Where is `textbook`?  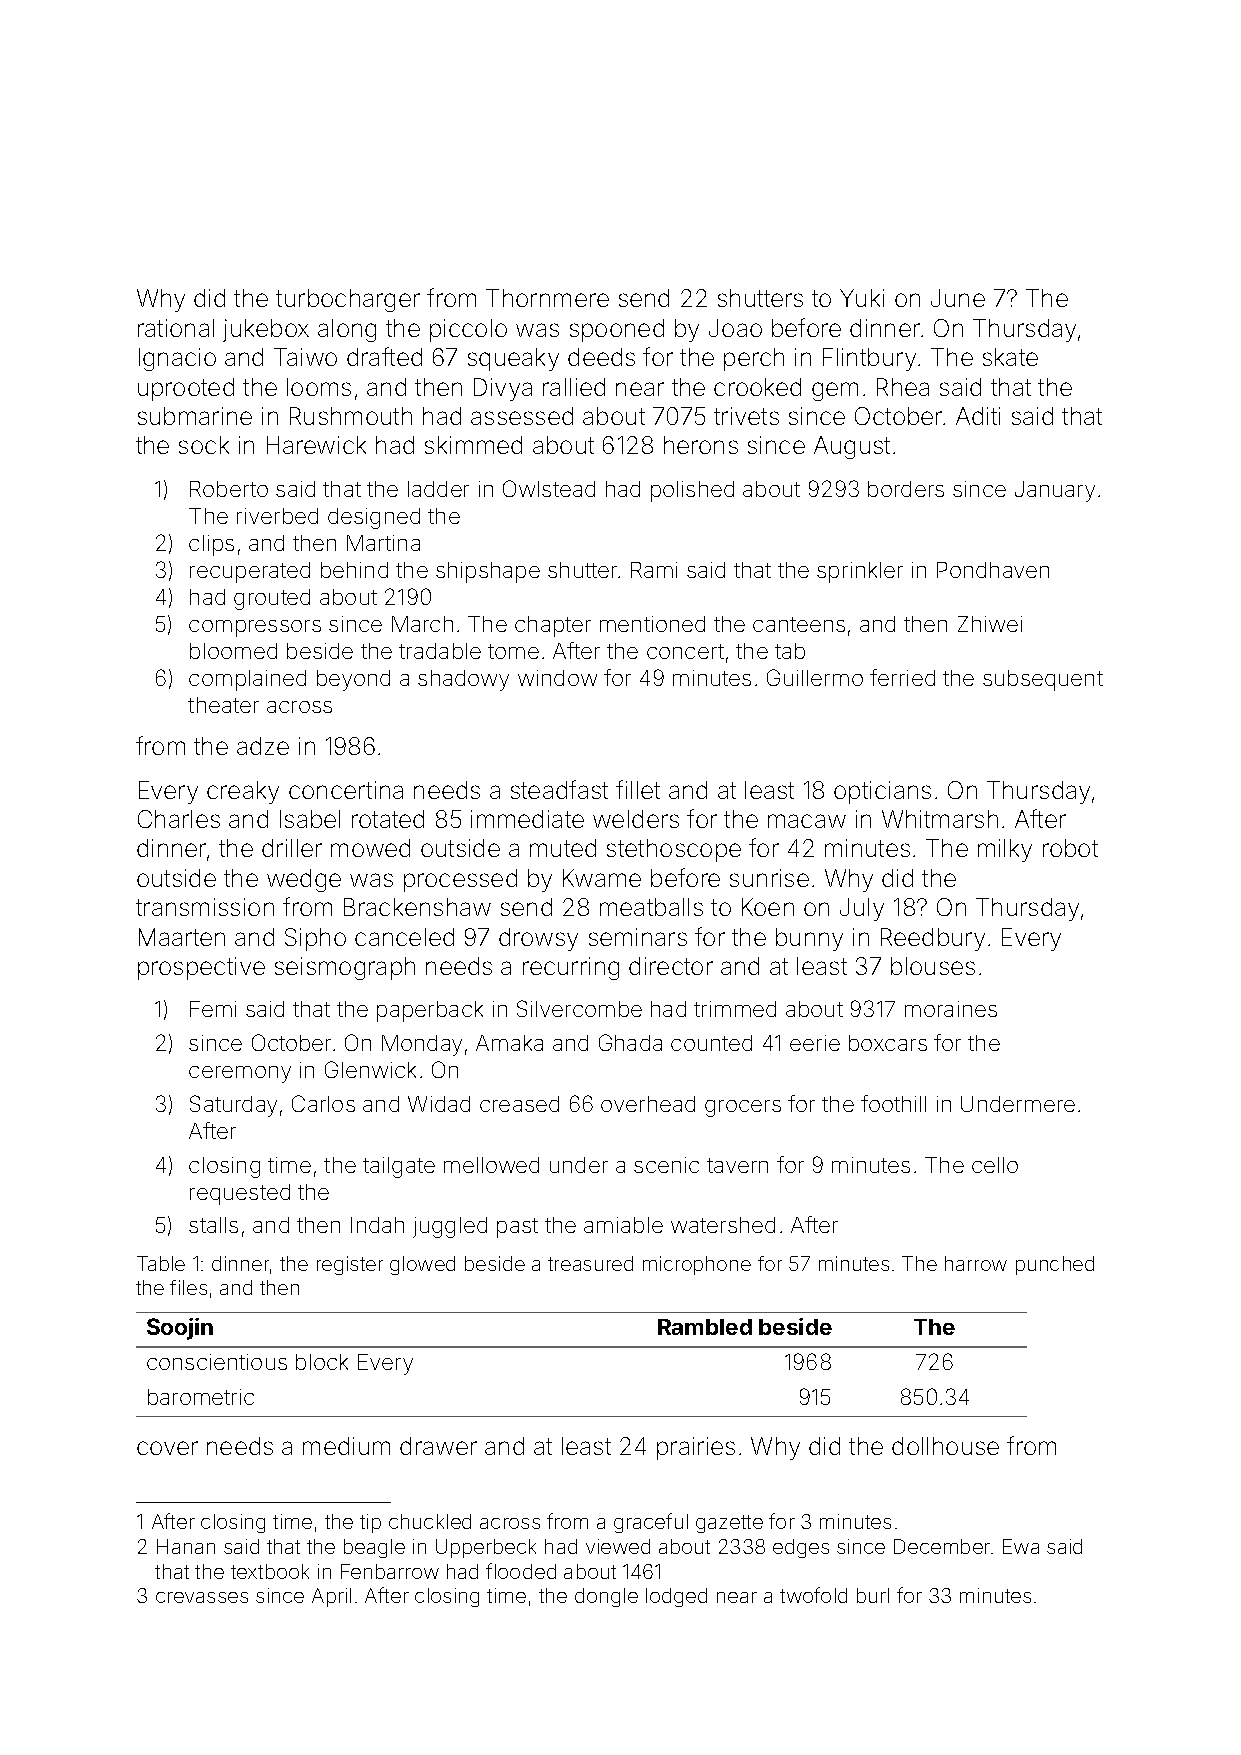
textbook is located at coordinates (270, 1571).
